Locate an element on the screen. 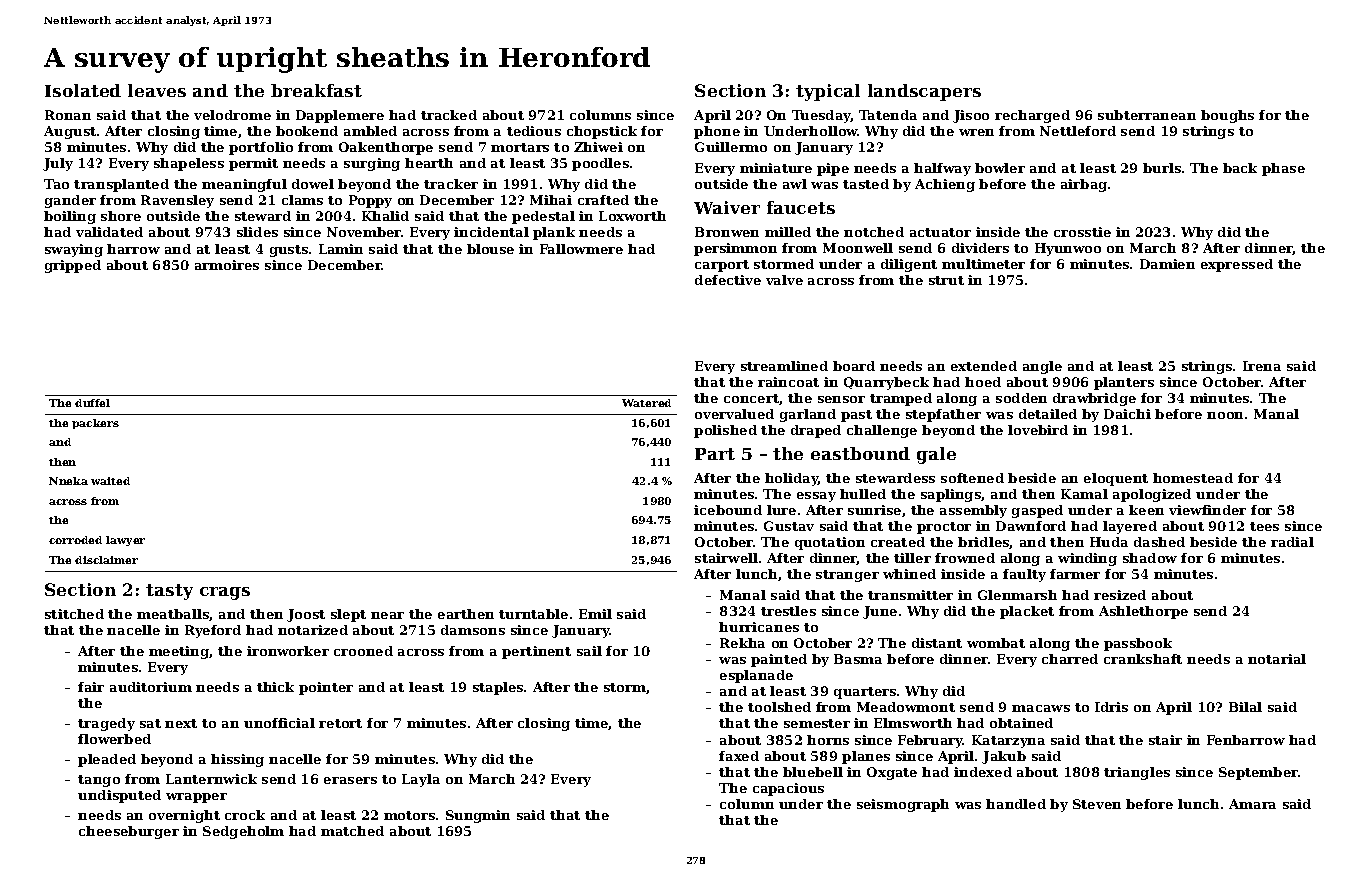  esplanade is located at coordinates (756, 676).
